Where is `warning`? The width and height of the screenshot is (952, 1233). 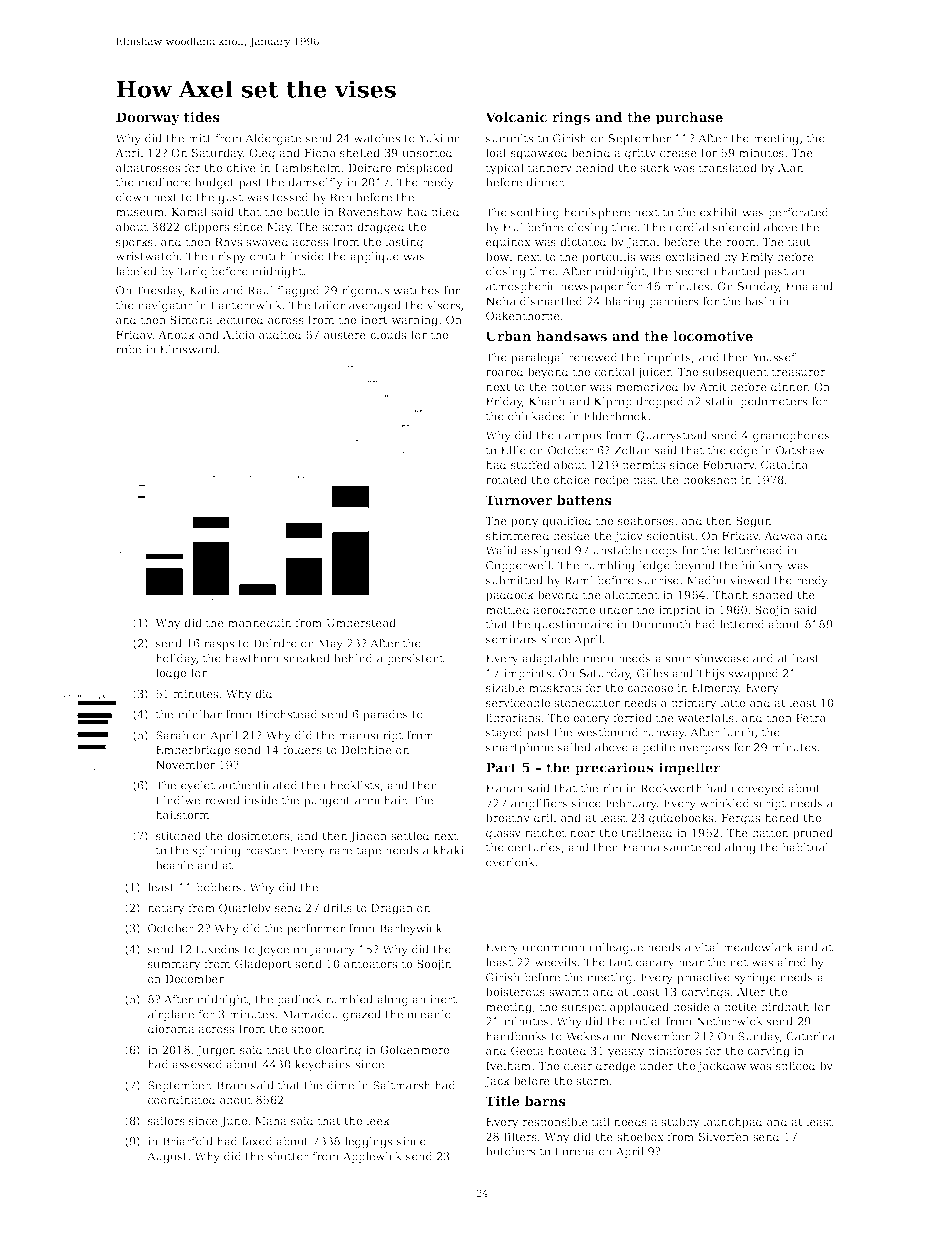
warning is located at coordinates (414, 321).
